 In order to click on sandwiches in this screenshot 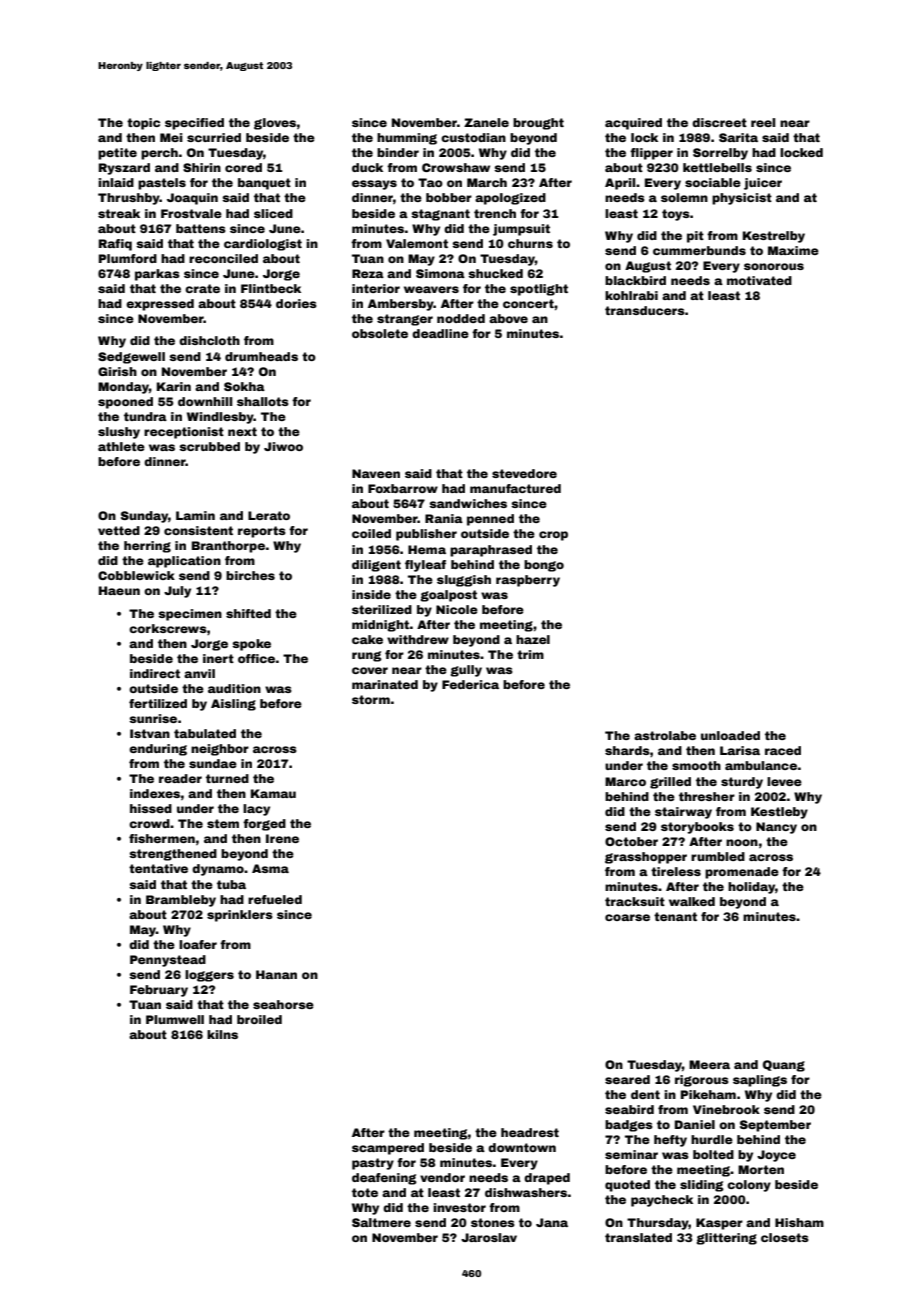, I will do `click(468, 503)`.
